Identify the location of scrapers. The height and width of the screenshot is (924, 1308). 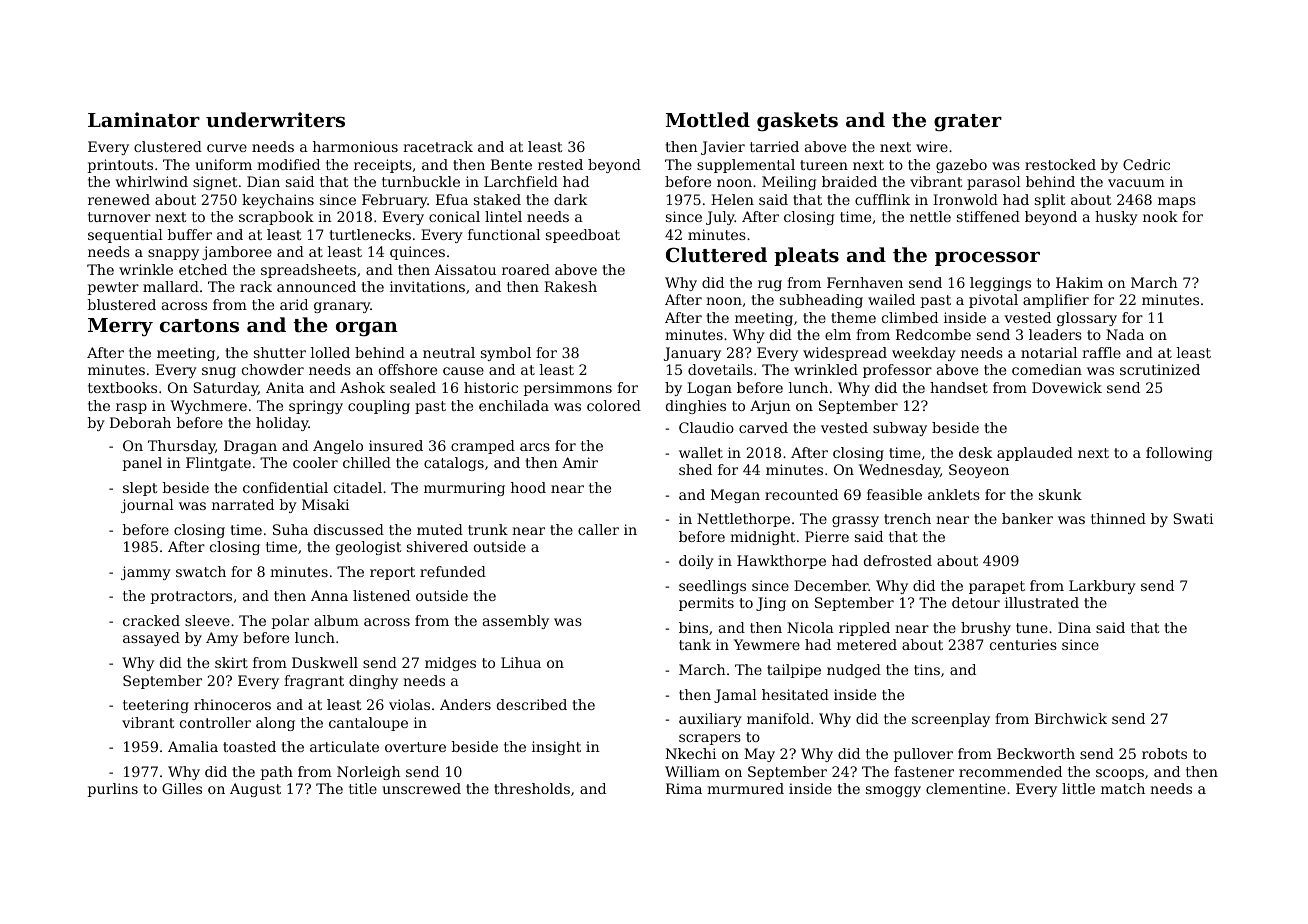
(710, 739).
